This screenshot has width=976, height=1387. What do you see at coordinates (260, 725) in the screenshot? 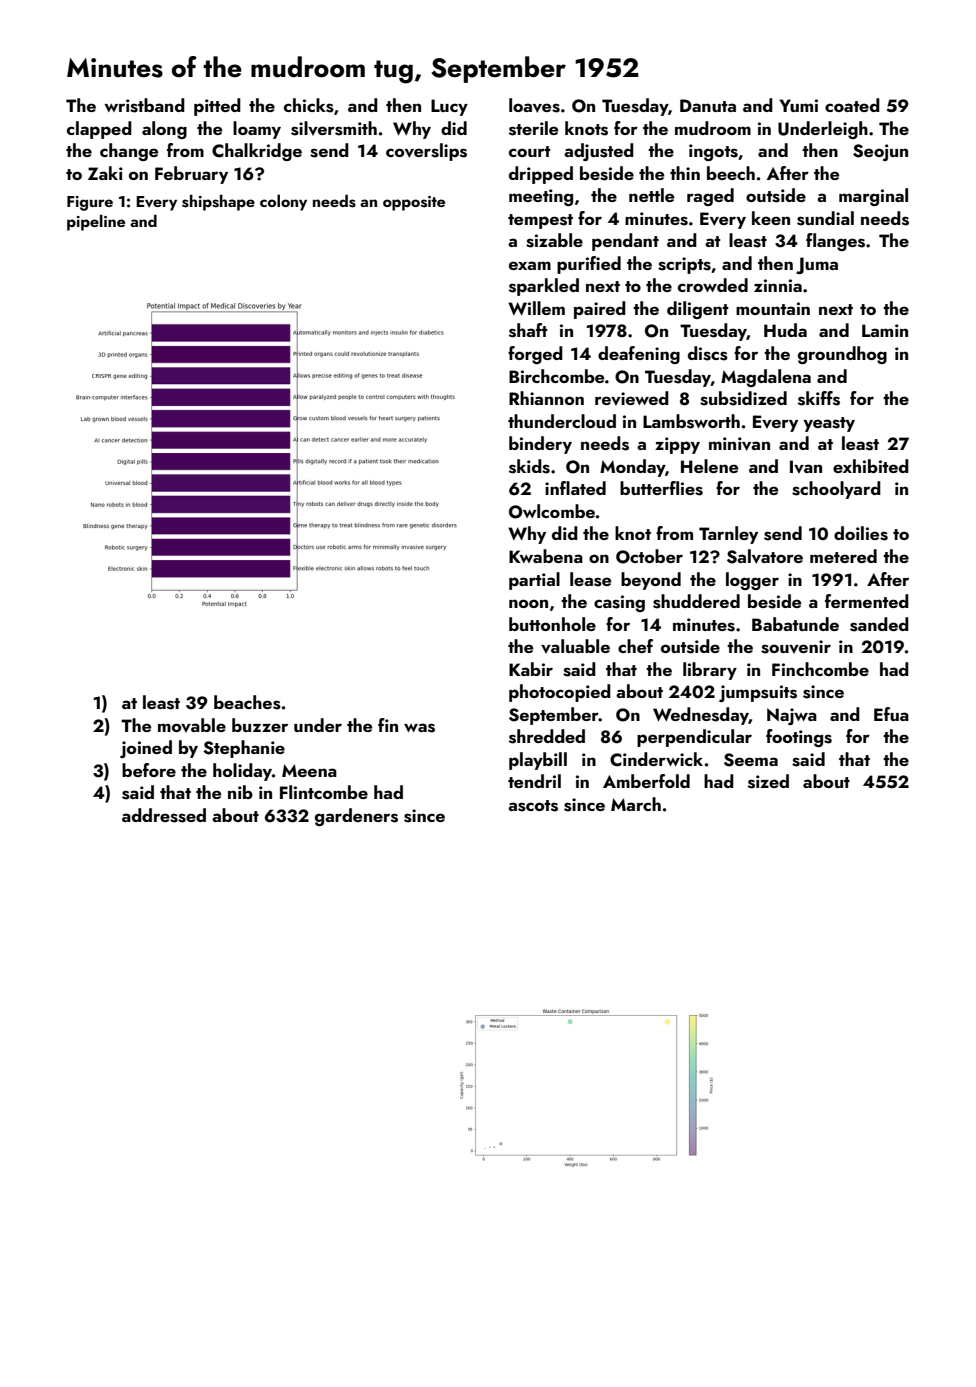
I see `buzzer` at bounding box center [260, 725].
